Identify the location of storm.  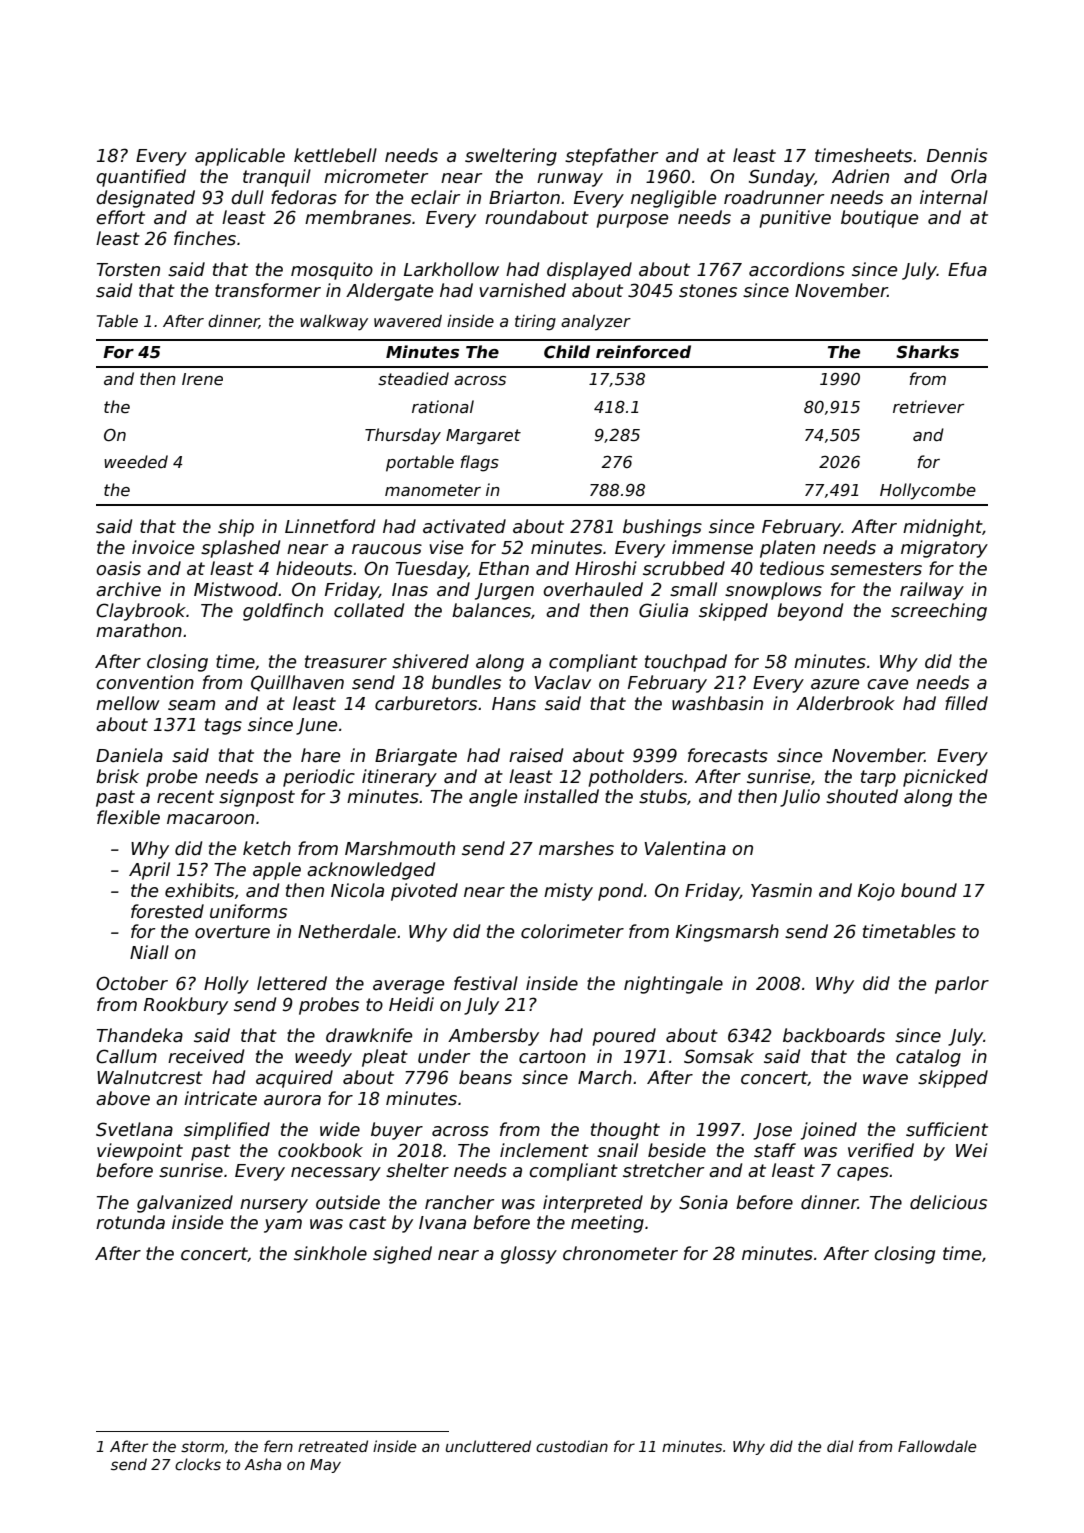
(202, 1446).
